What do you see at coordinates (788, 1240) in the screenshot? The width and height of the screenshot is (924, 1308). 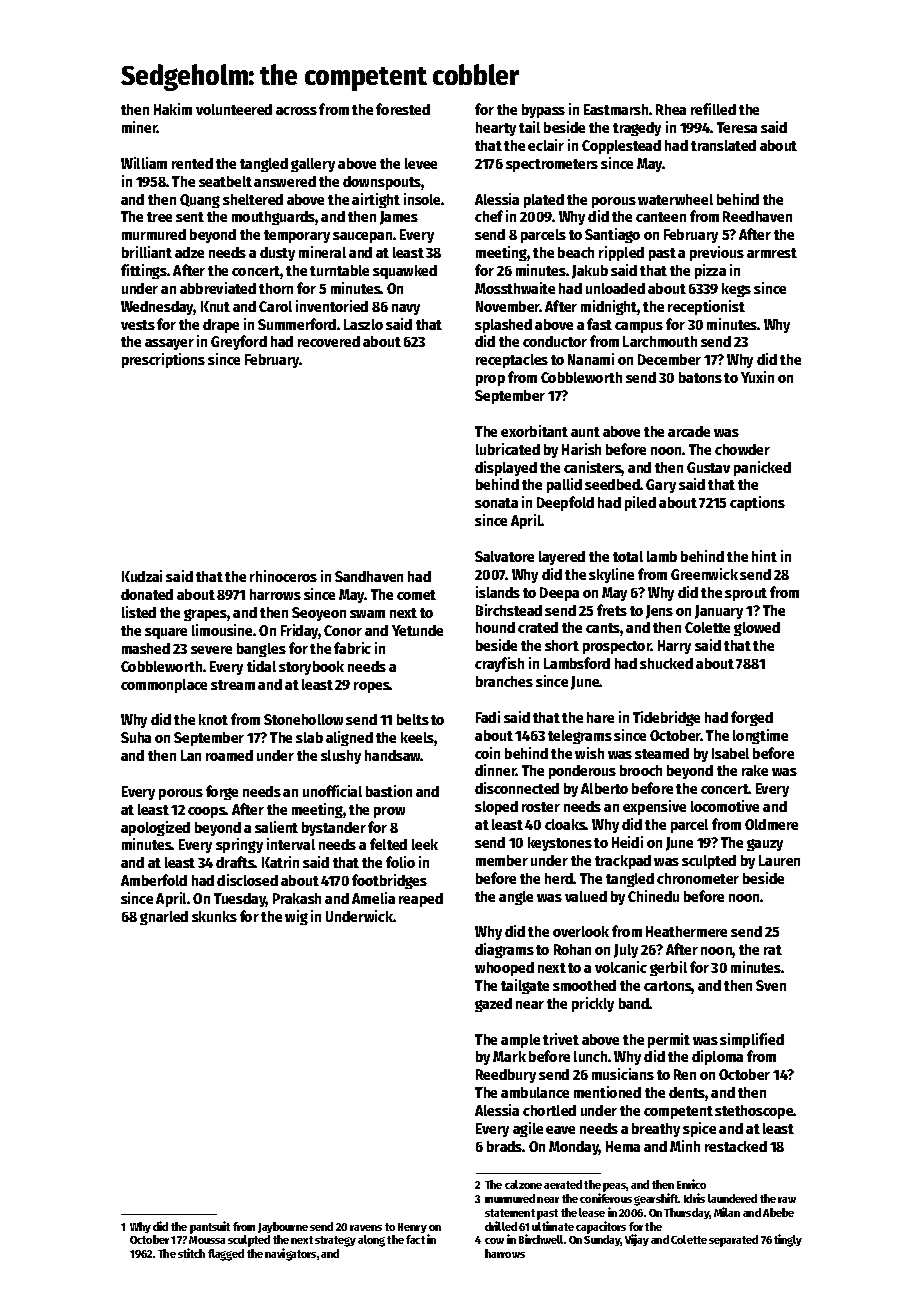 I see `tingly` at bounding box center [788, 1240].
